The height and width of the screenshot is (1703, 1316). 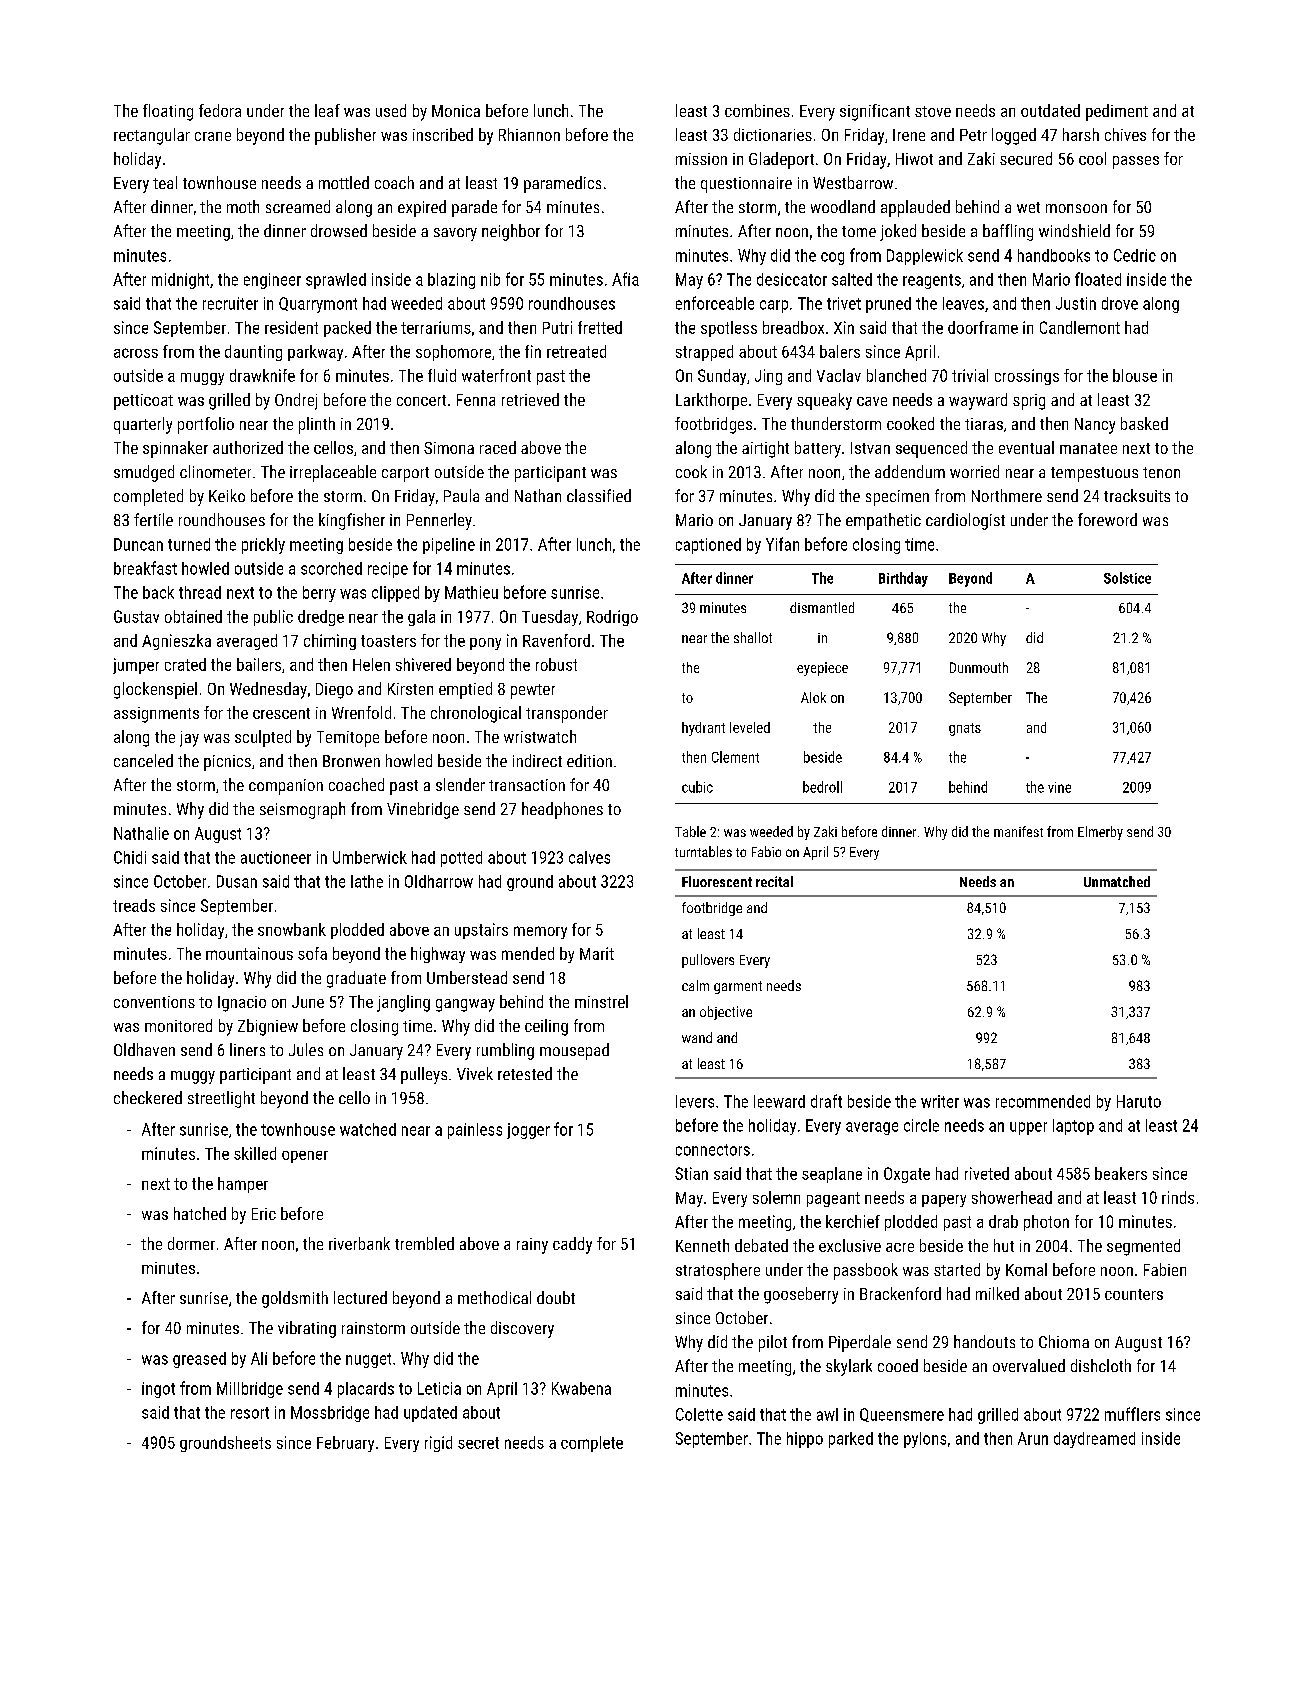 What do you see at coordinates (940, 1101) in the screenshot?
I see `writer` at bounding box center [940, 1101].
